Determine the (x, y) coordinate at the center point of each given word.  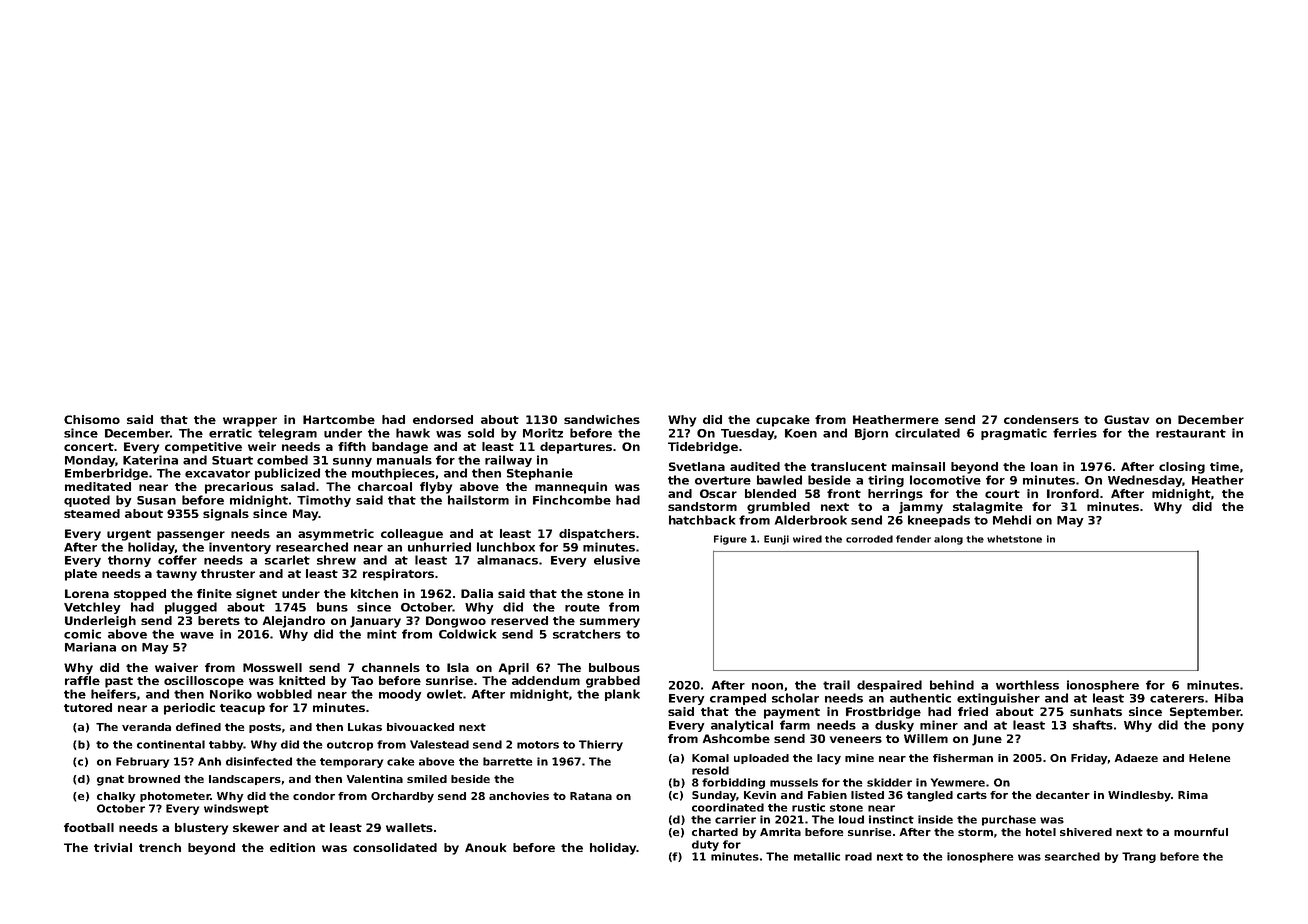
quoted (87, 501)
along (948, 540)
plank (622, 695)
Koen (801, 433)
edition (292, 847)
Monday (90, 461)
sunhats (1096, 711)
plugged (191, 608)
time (1224, 466)
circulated (927, 433)
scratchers (587, 634)
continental (171, 744)
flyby (436, 488)
